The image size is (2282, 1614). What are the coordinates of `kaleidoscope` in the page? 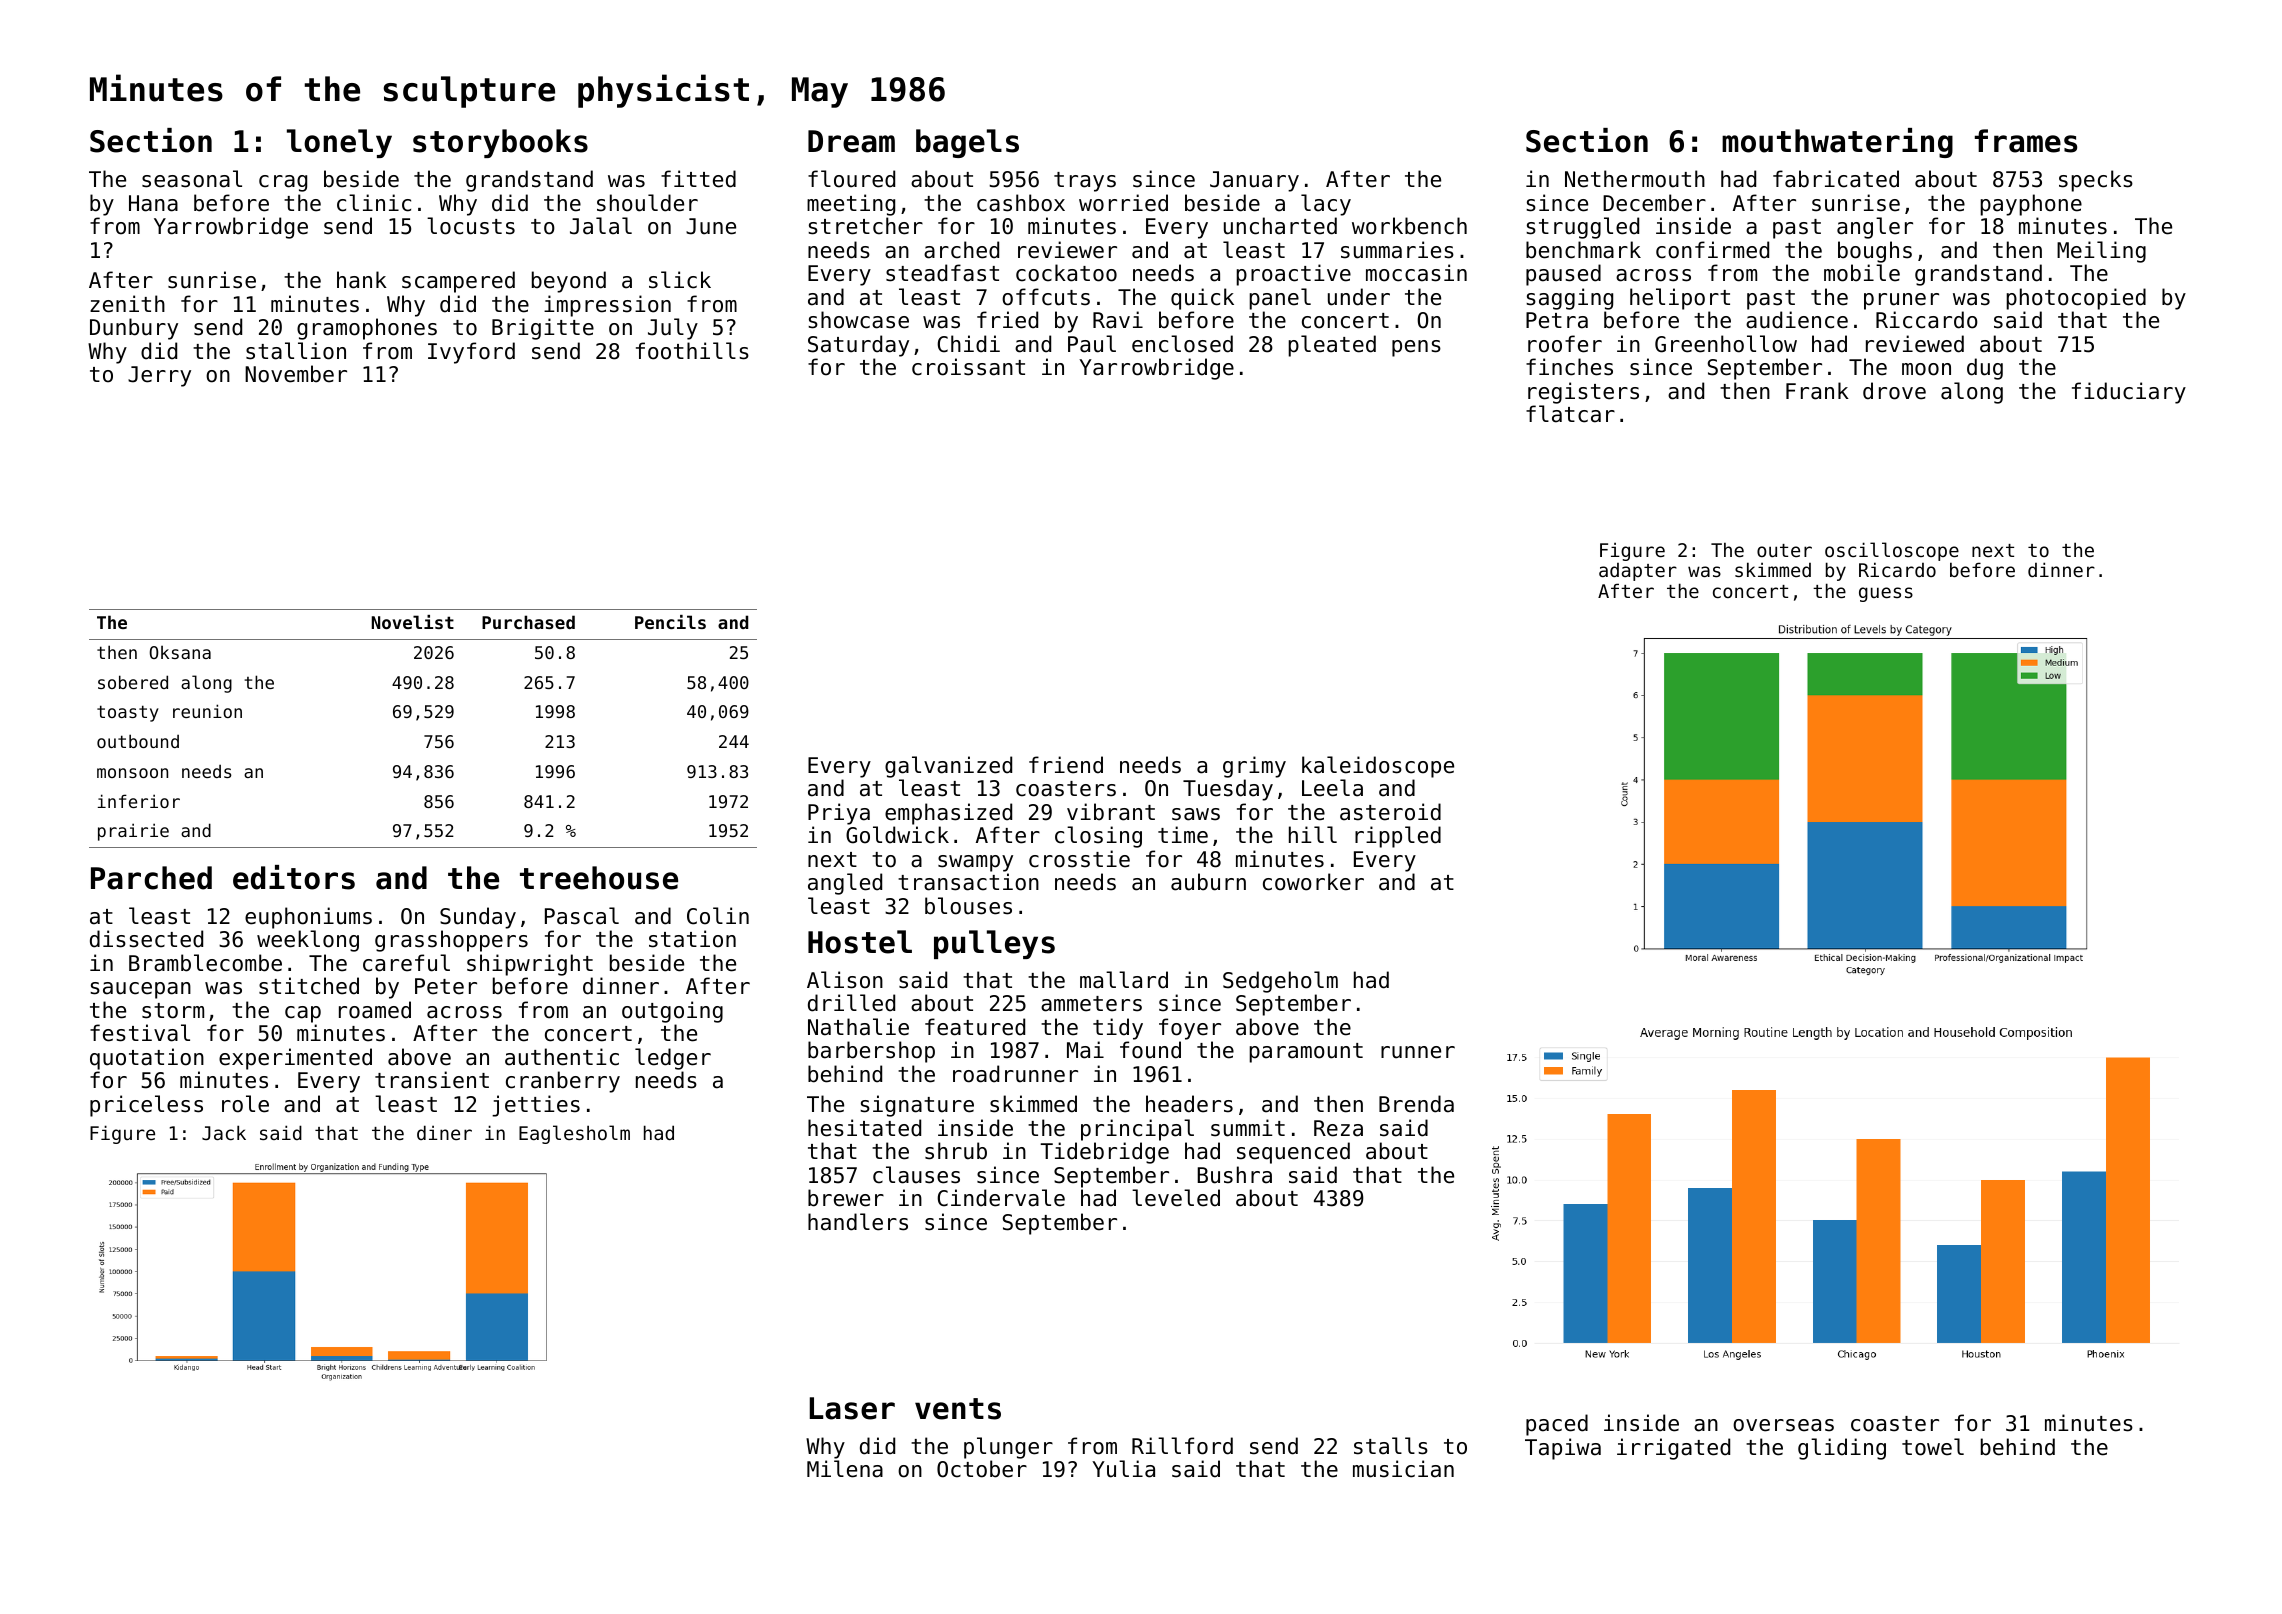 It's located at (1378, 767).
